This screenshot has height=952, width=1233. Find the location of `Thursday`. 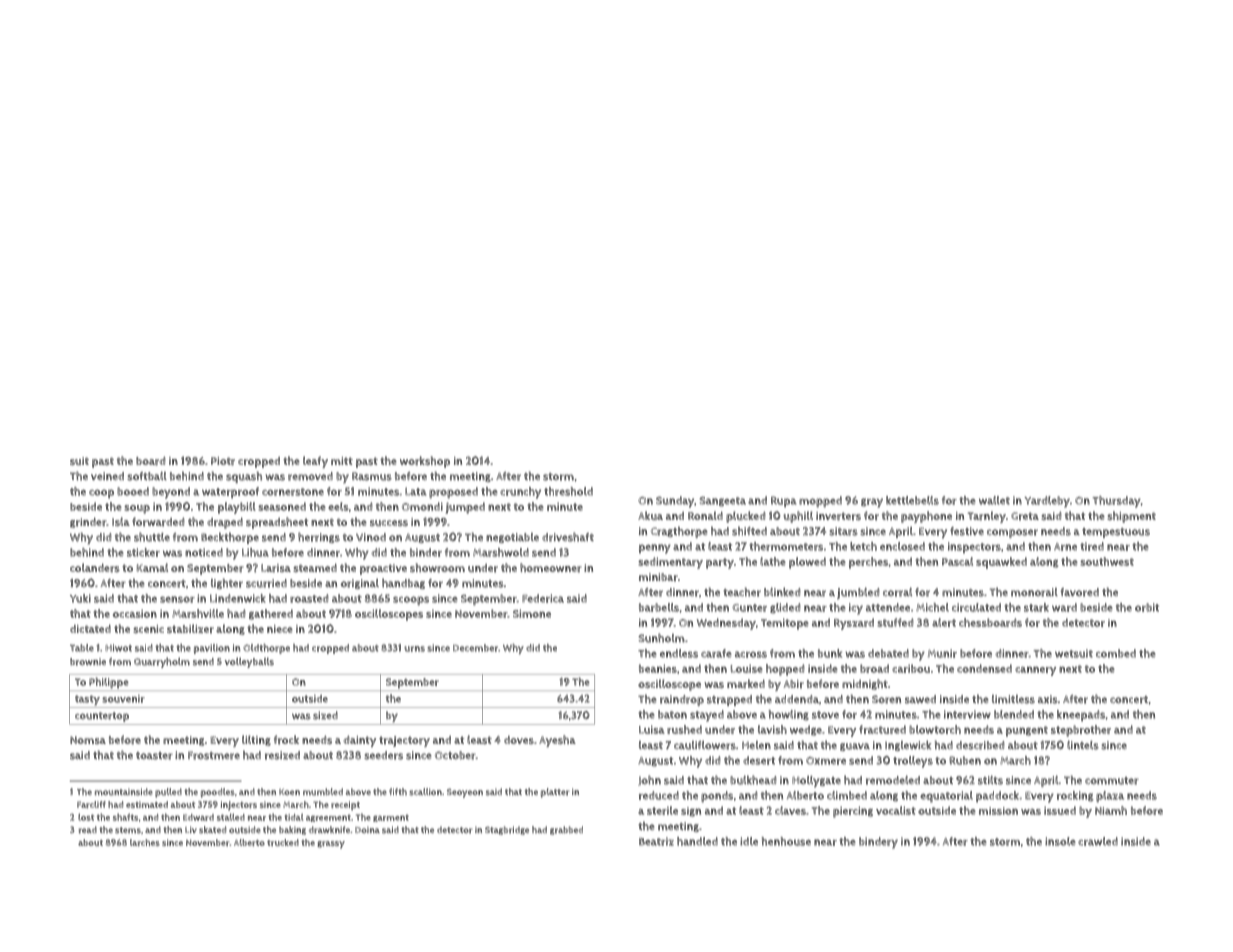

Thursday is located at coordinates (1117, 502).
